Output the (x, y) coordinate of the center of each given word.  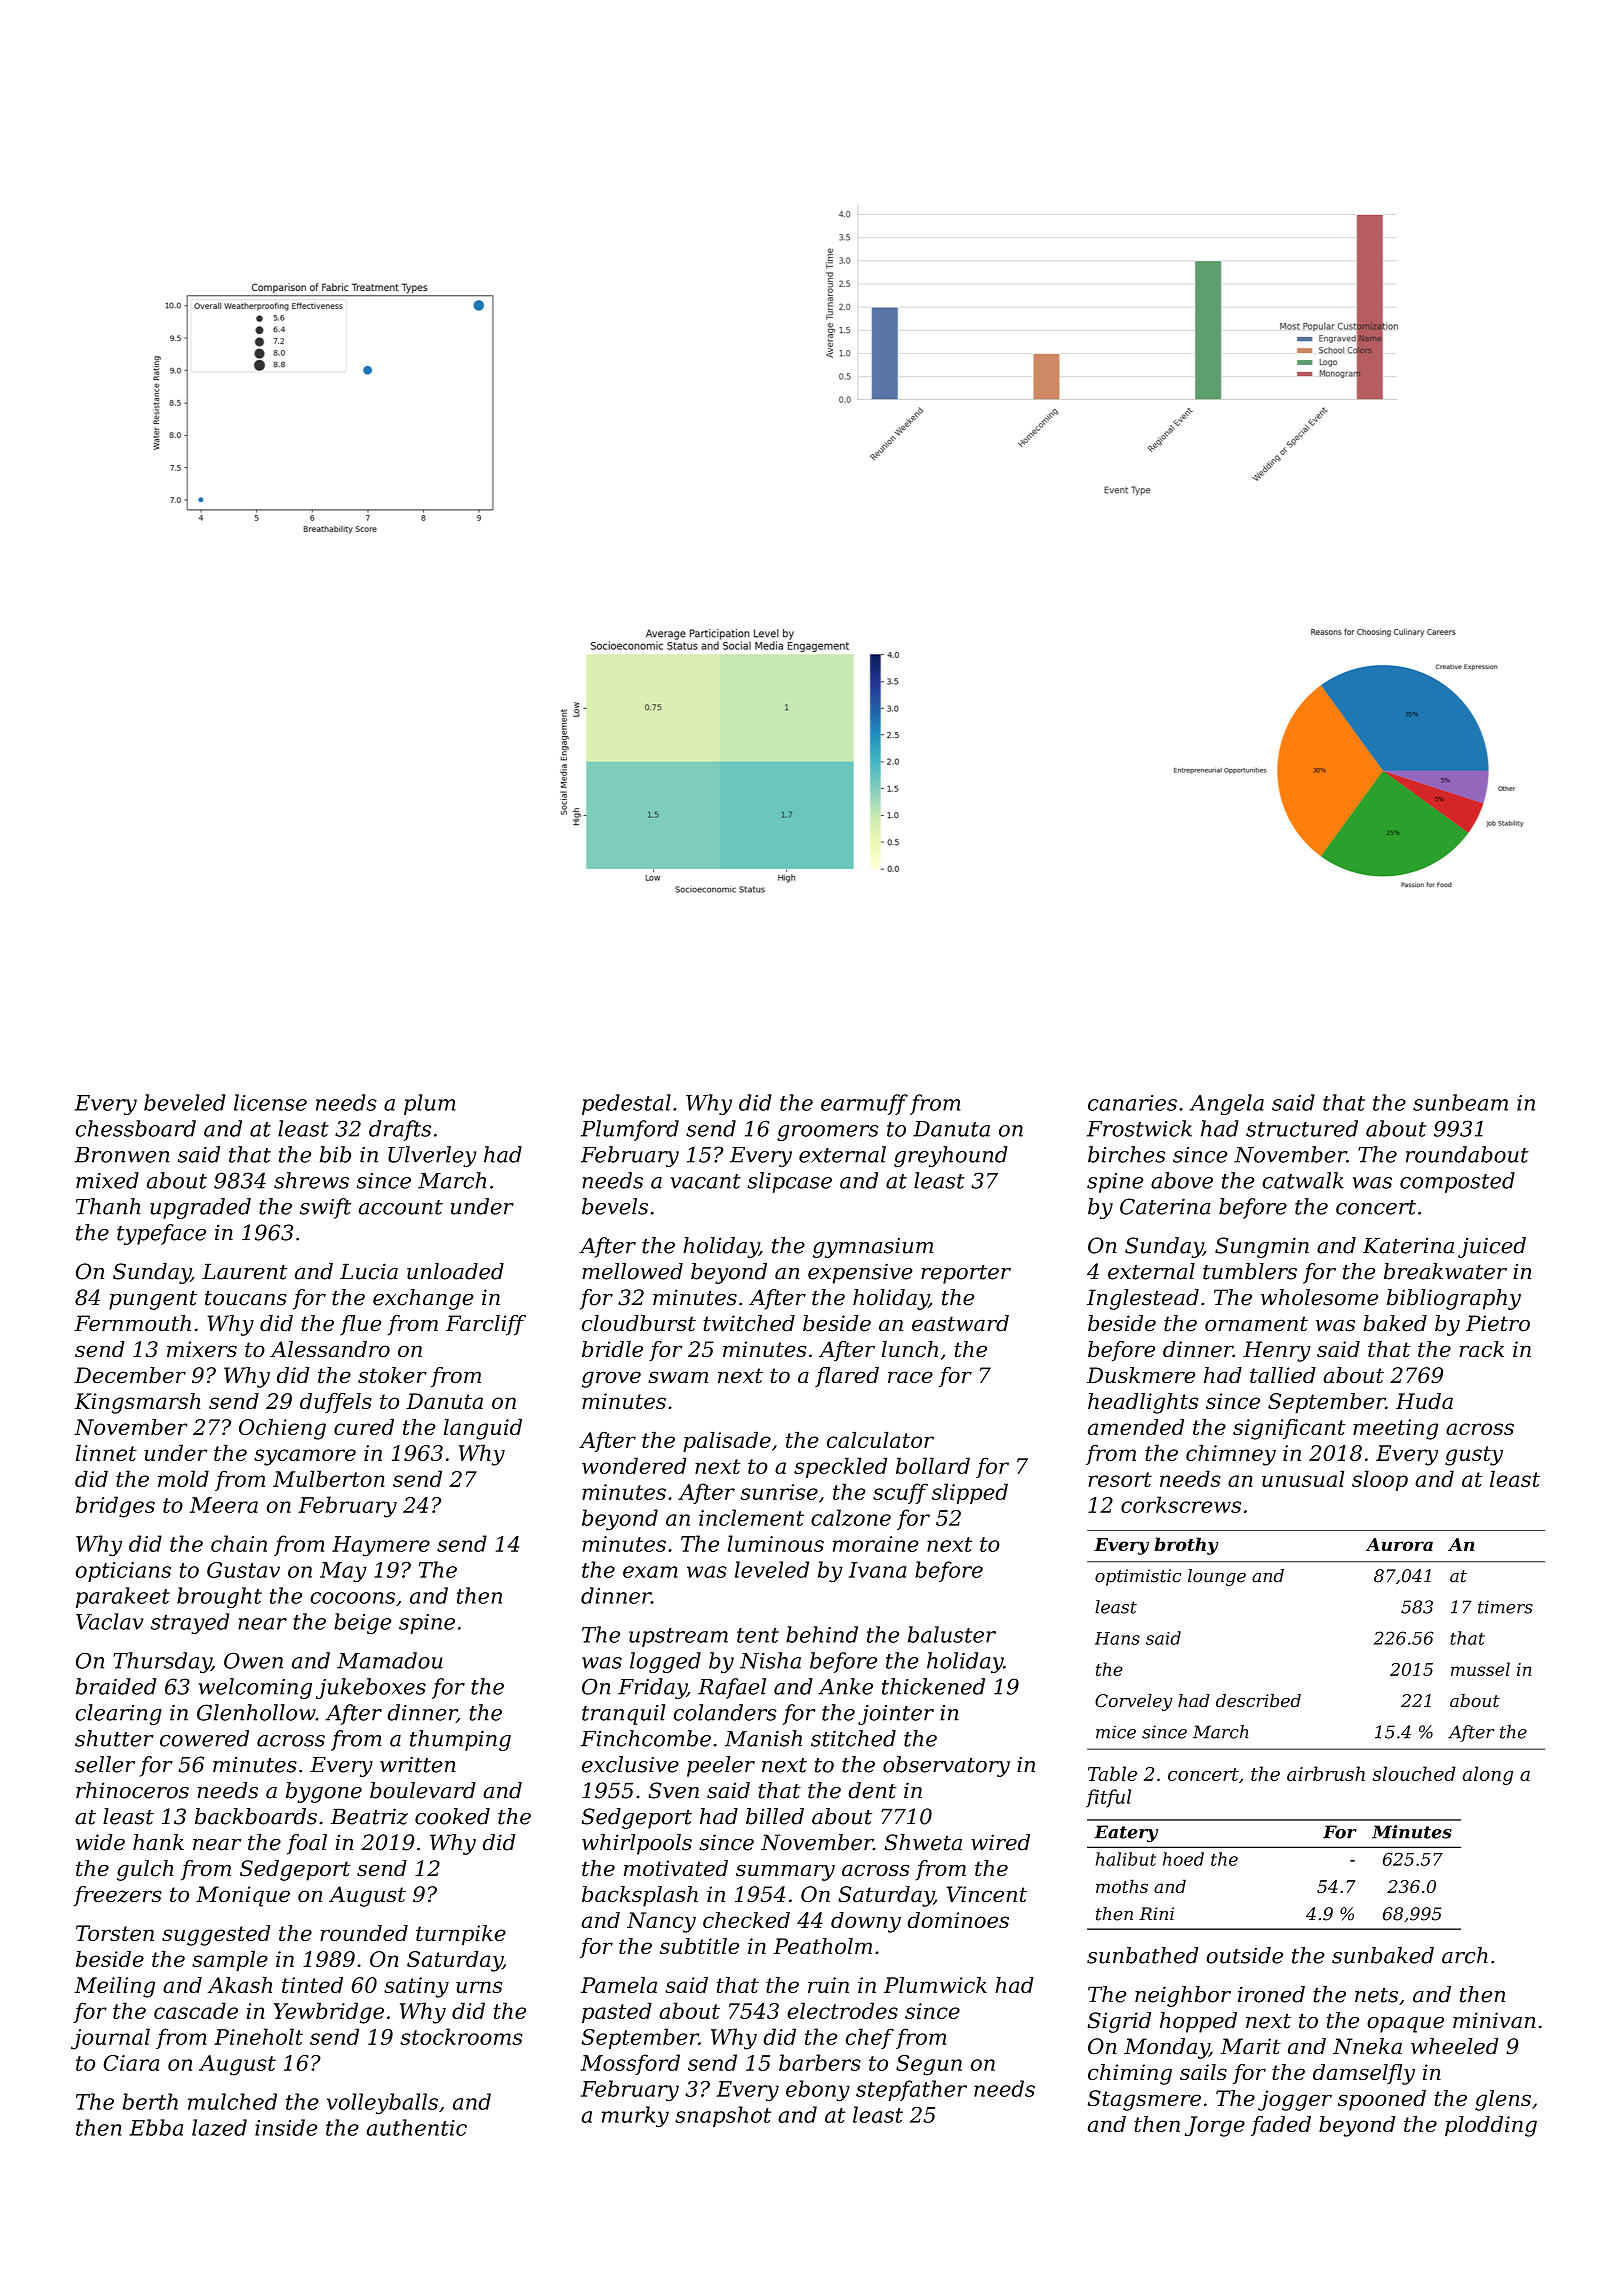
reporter (966, 1274)
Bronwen (122, 1155)
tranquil (623, 1714)
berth (150, 2101)
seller (105, 1764)
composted (1457, 1182)
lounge (1217, 1577)
